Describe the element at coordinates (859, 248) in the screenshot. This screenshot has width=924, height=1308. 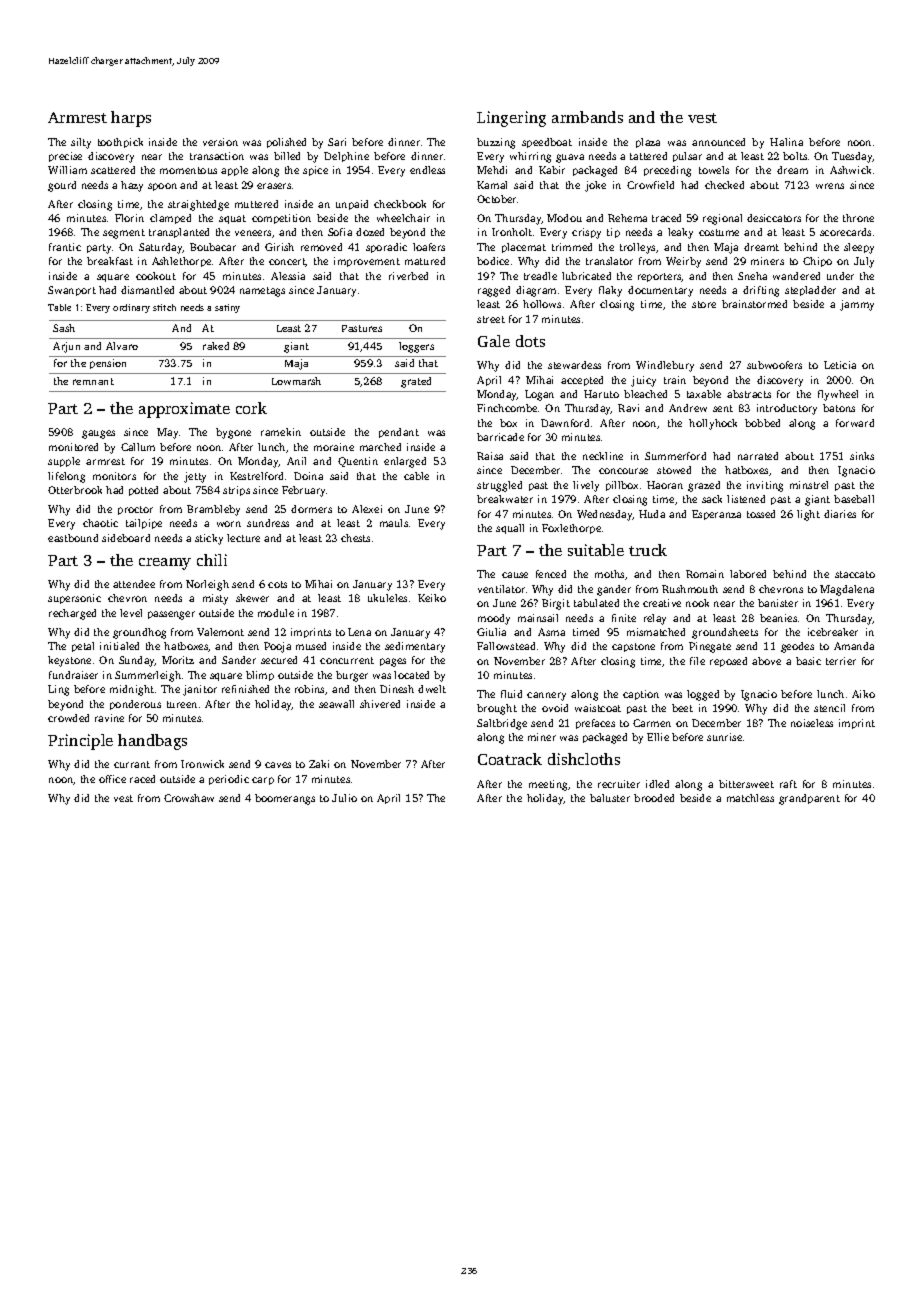
I see `sleepy` at that location.
